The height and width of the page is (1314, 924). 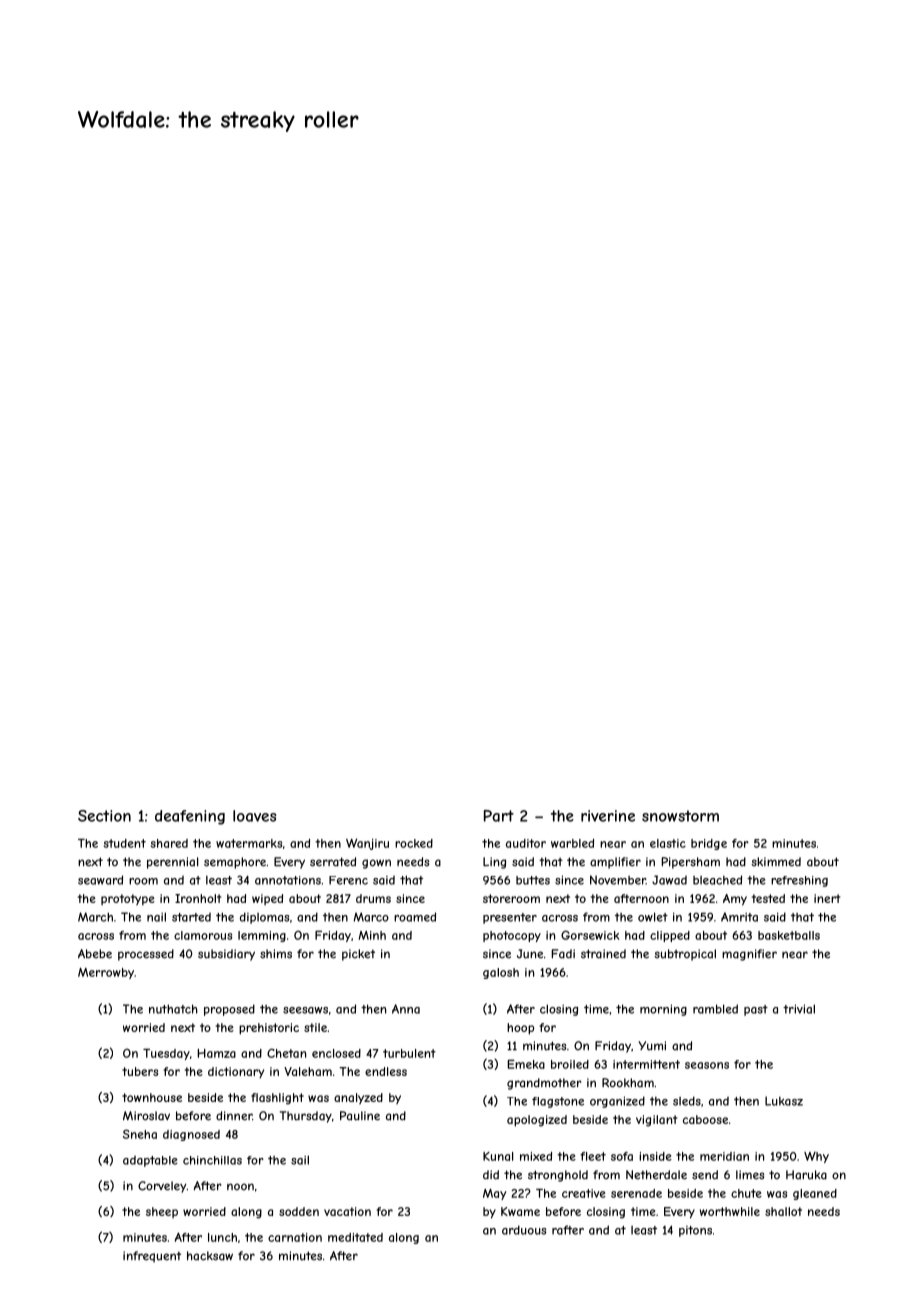 What do you see at coordinates (414, 843) in the page?
I see `rocked` at bounding box center [414, 843].
